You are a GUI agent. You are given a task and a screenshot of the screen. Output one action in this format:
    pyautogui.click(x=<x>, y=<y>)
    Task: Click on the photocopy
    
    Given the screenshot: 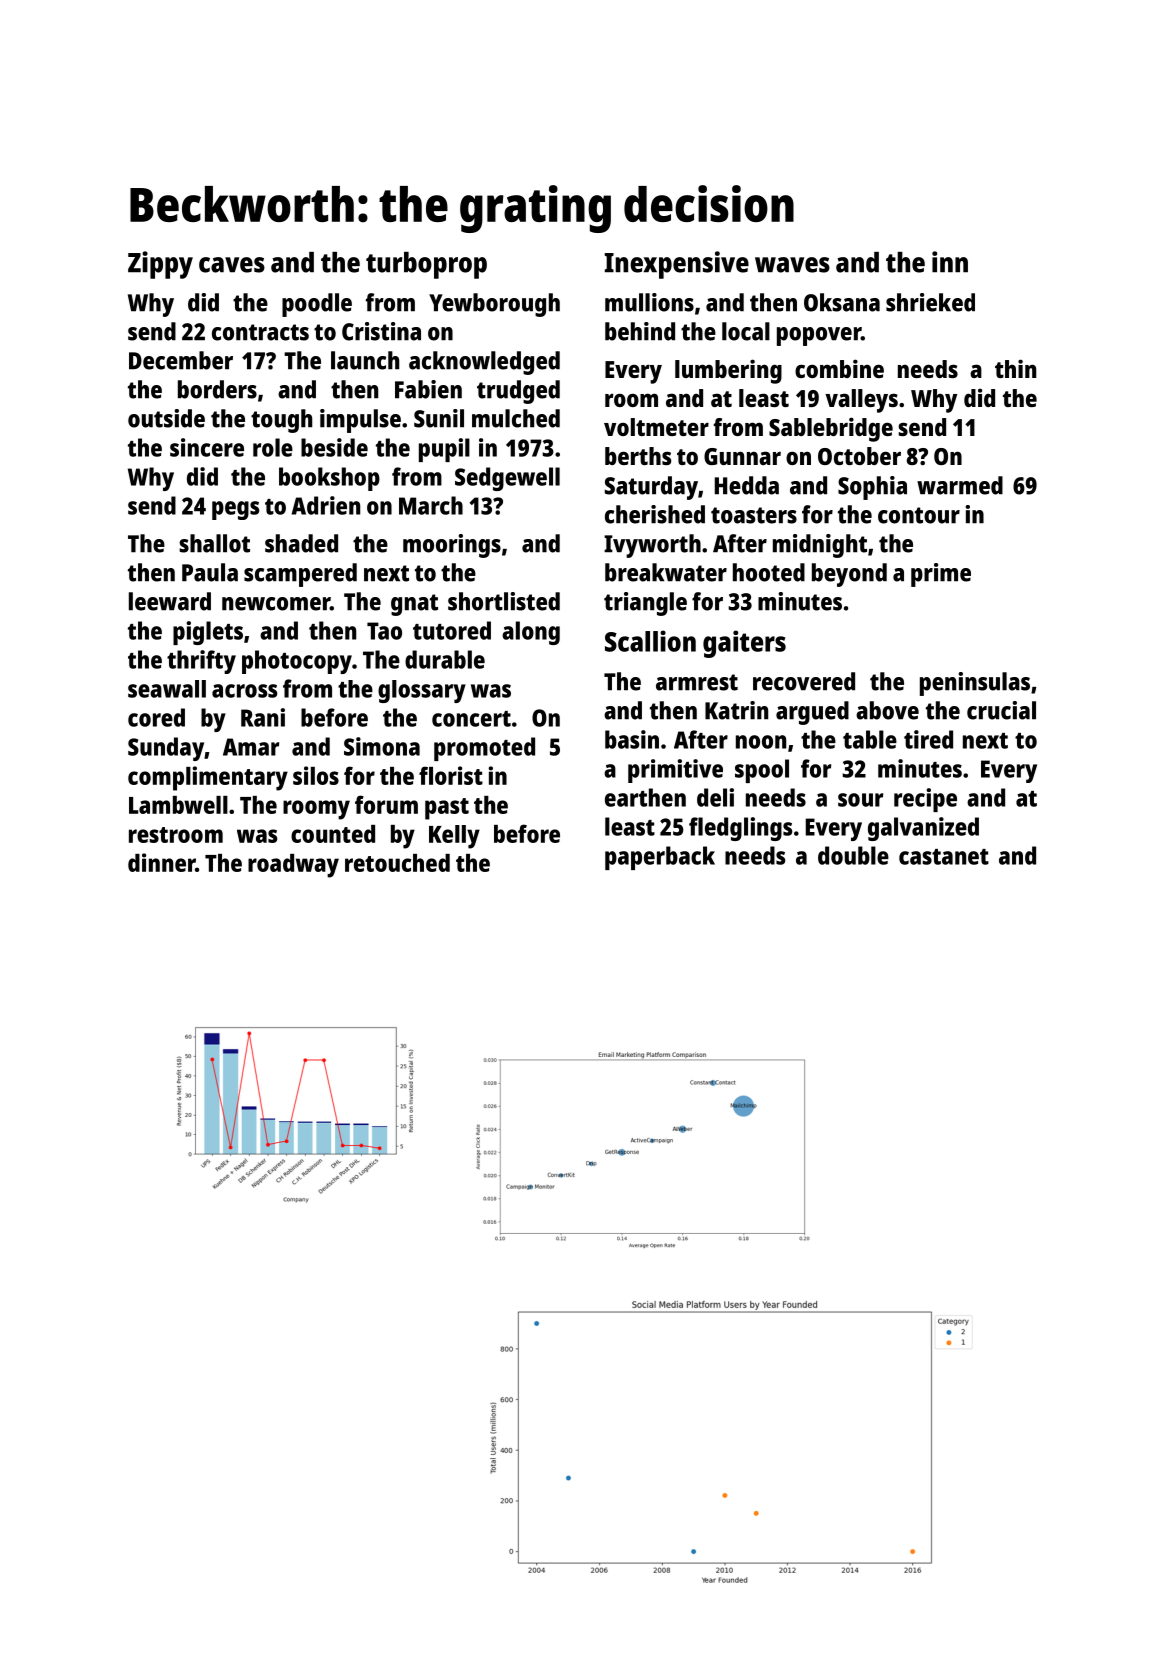 What is the action you would take?
    pyautogui.click(x=297, y=662)
